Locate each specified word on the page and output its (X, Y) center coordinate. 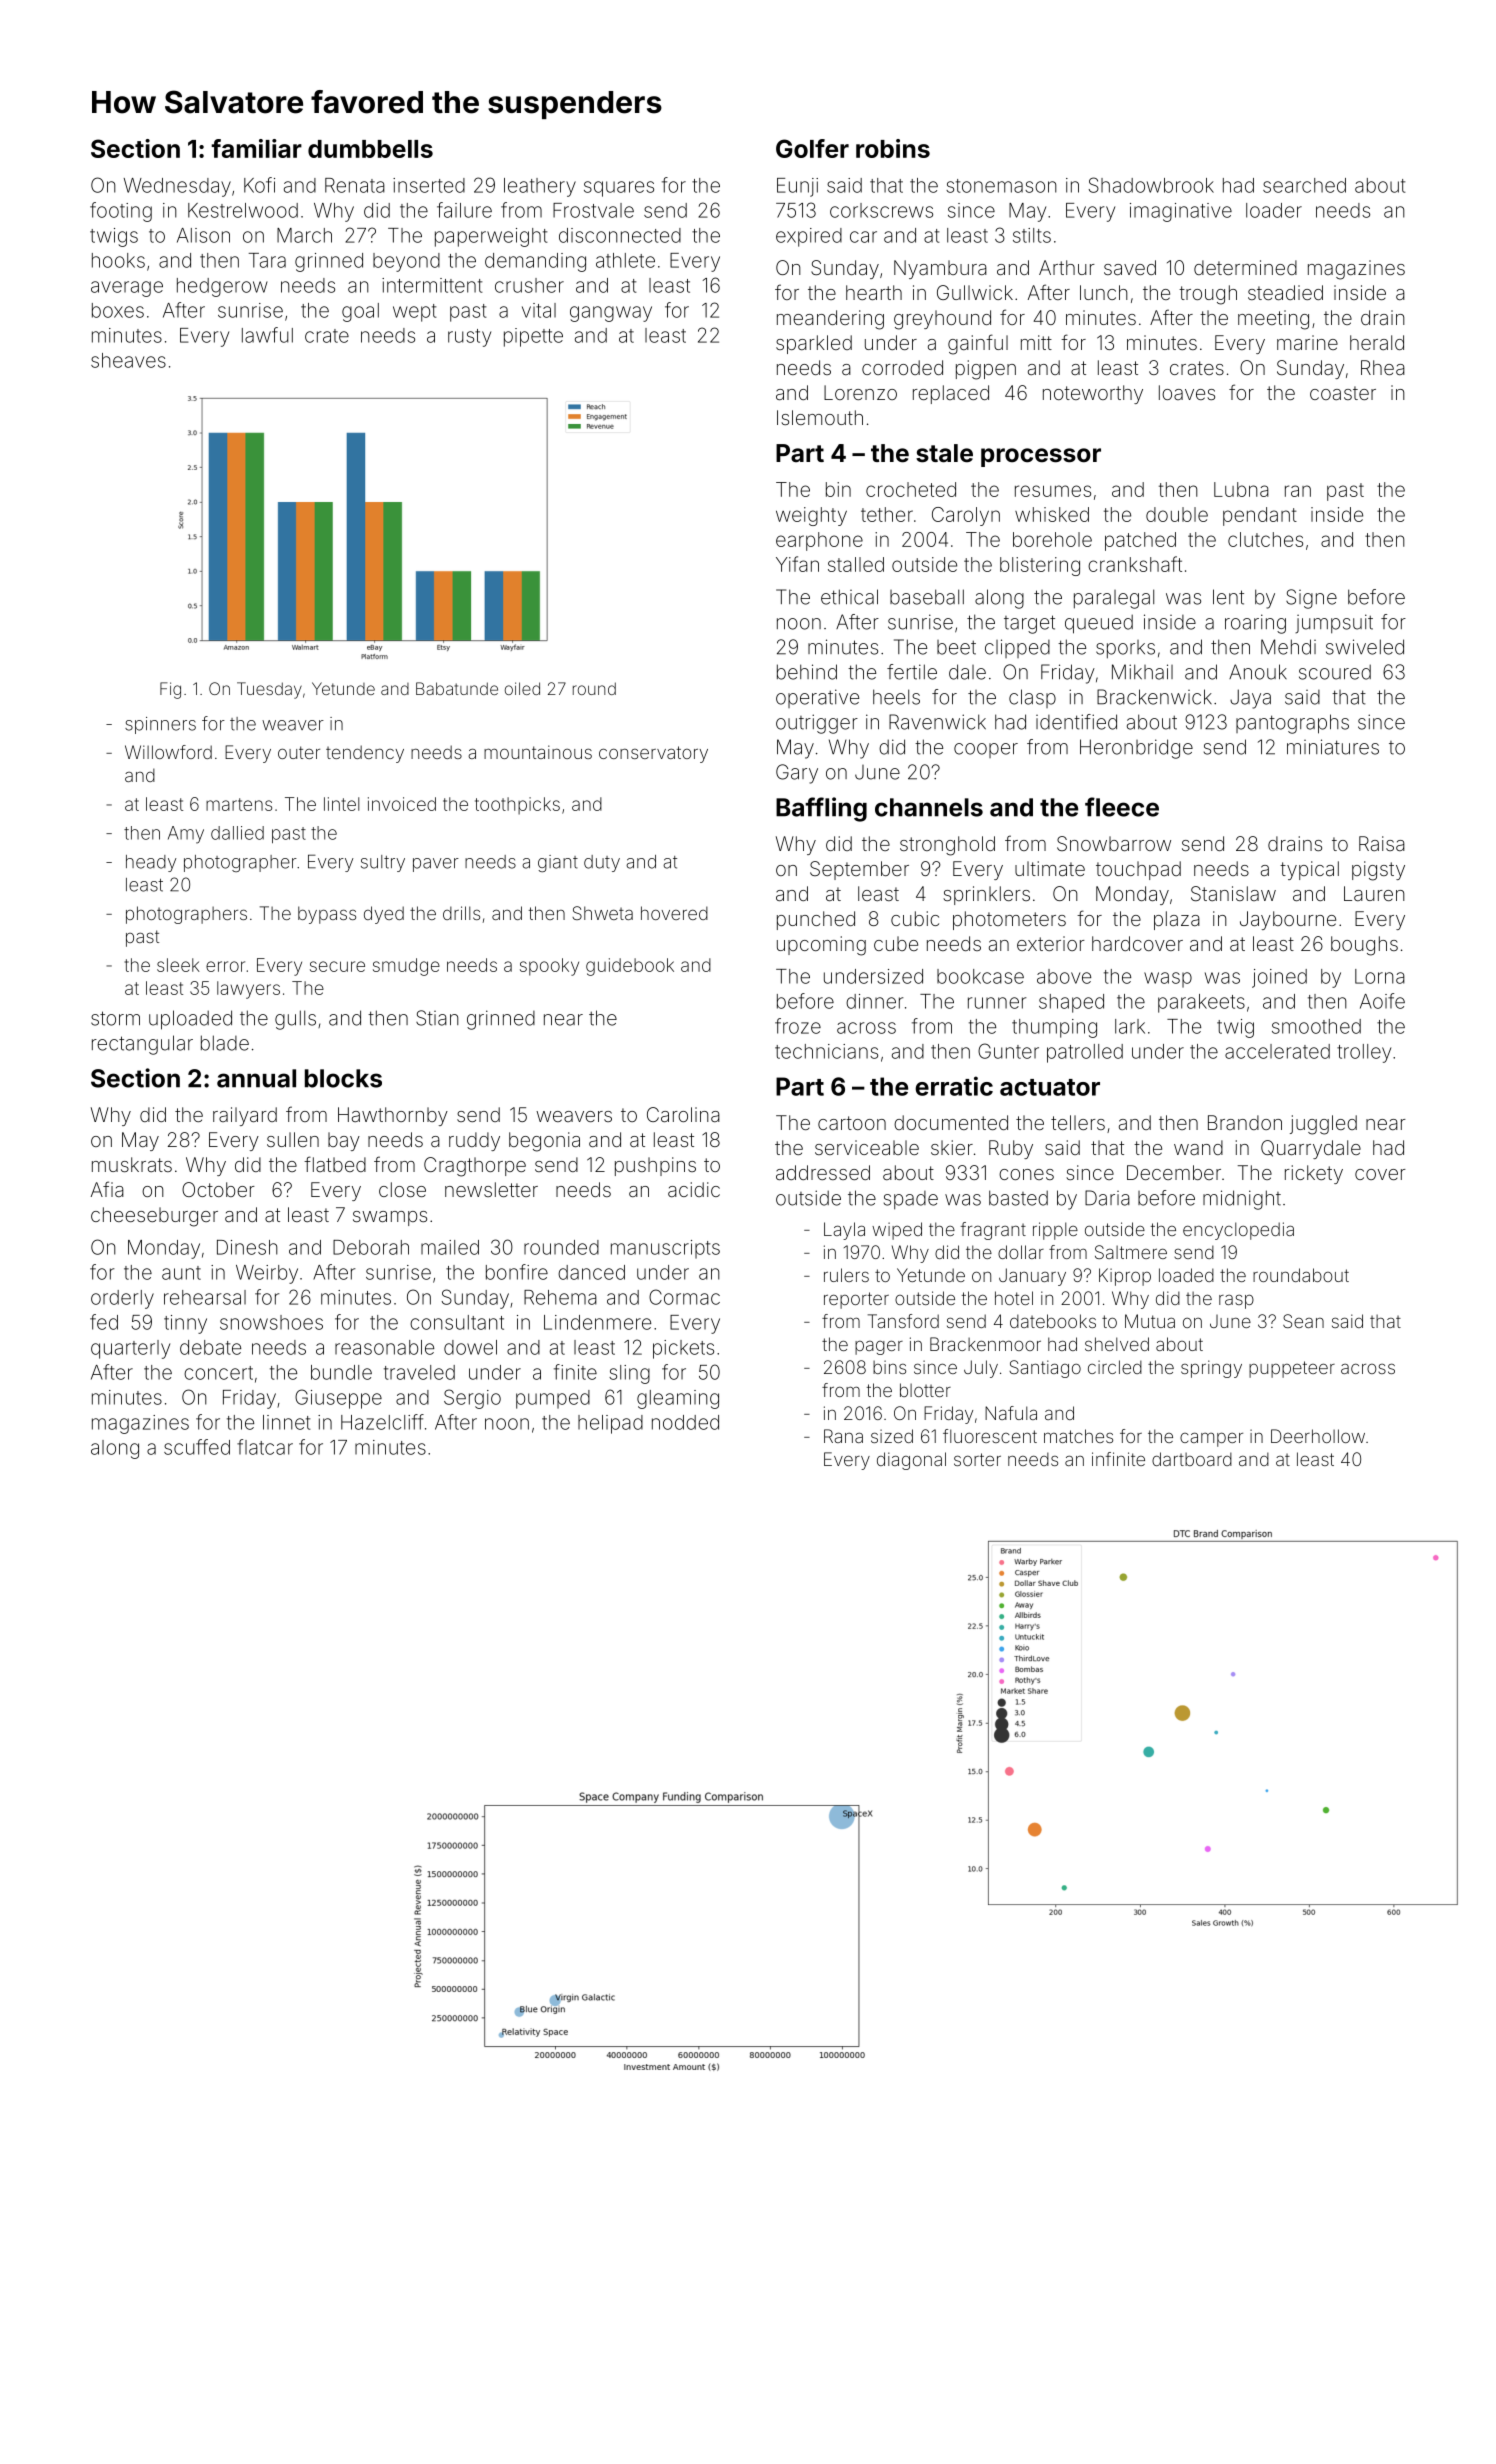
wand (1198, 1147)
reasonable (384, 1347)
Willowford (168, 752)
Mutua (1150, 1321)
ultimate (1050, 868)
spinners (160, 725)
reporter (856, 1300)
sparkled (814, 344)
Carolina (683, 1114)
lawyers (248, 990)
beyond (406, 262)
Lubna (1241, 489)
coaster (1343, 393)
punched (816, 920)
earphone (819, 541)
